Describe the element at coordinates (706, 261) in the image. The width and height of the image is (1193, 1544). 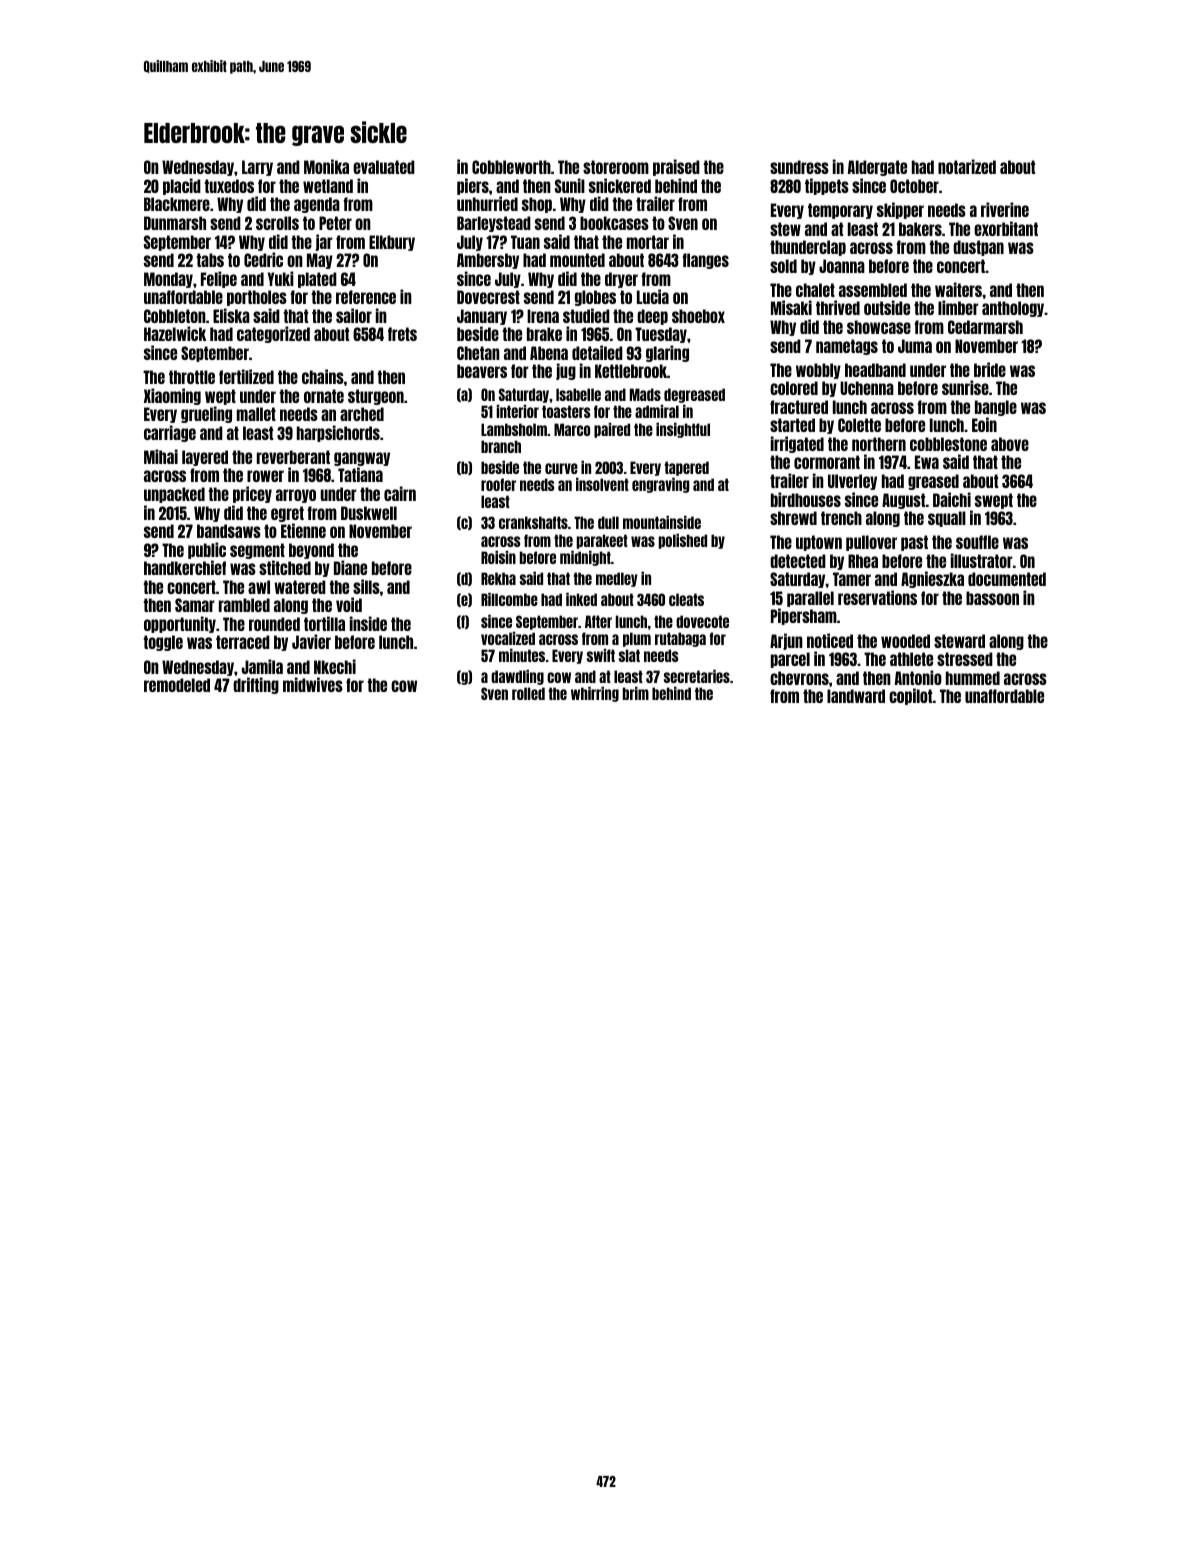
I see `flanges` at that location.
